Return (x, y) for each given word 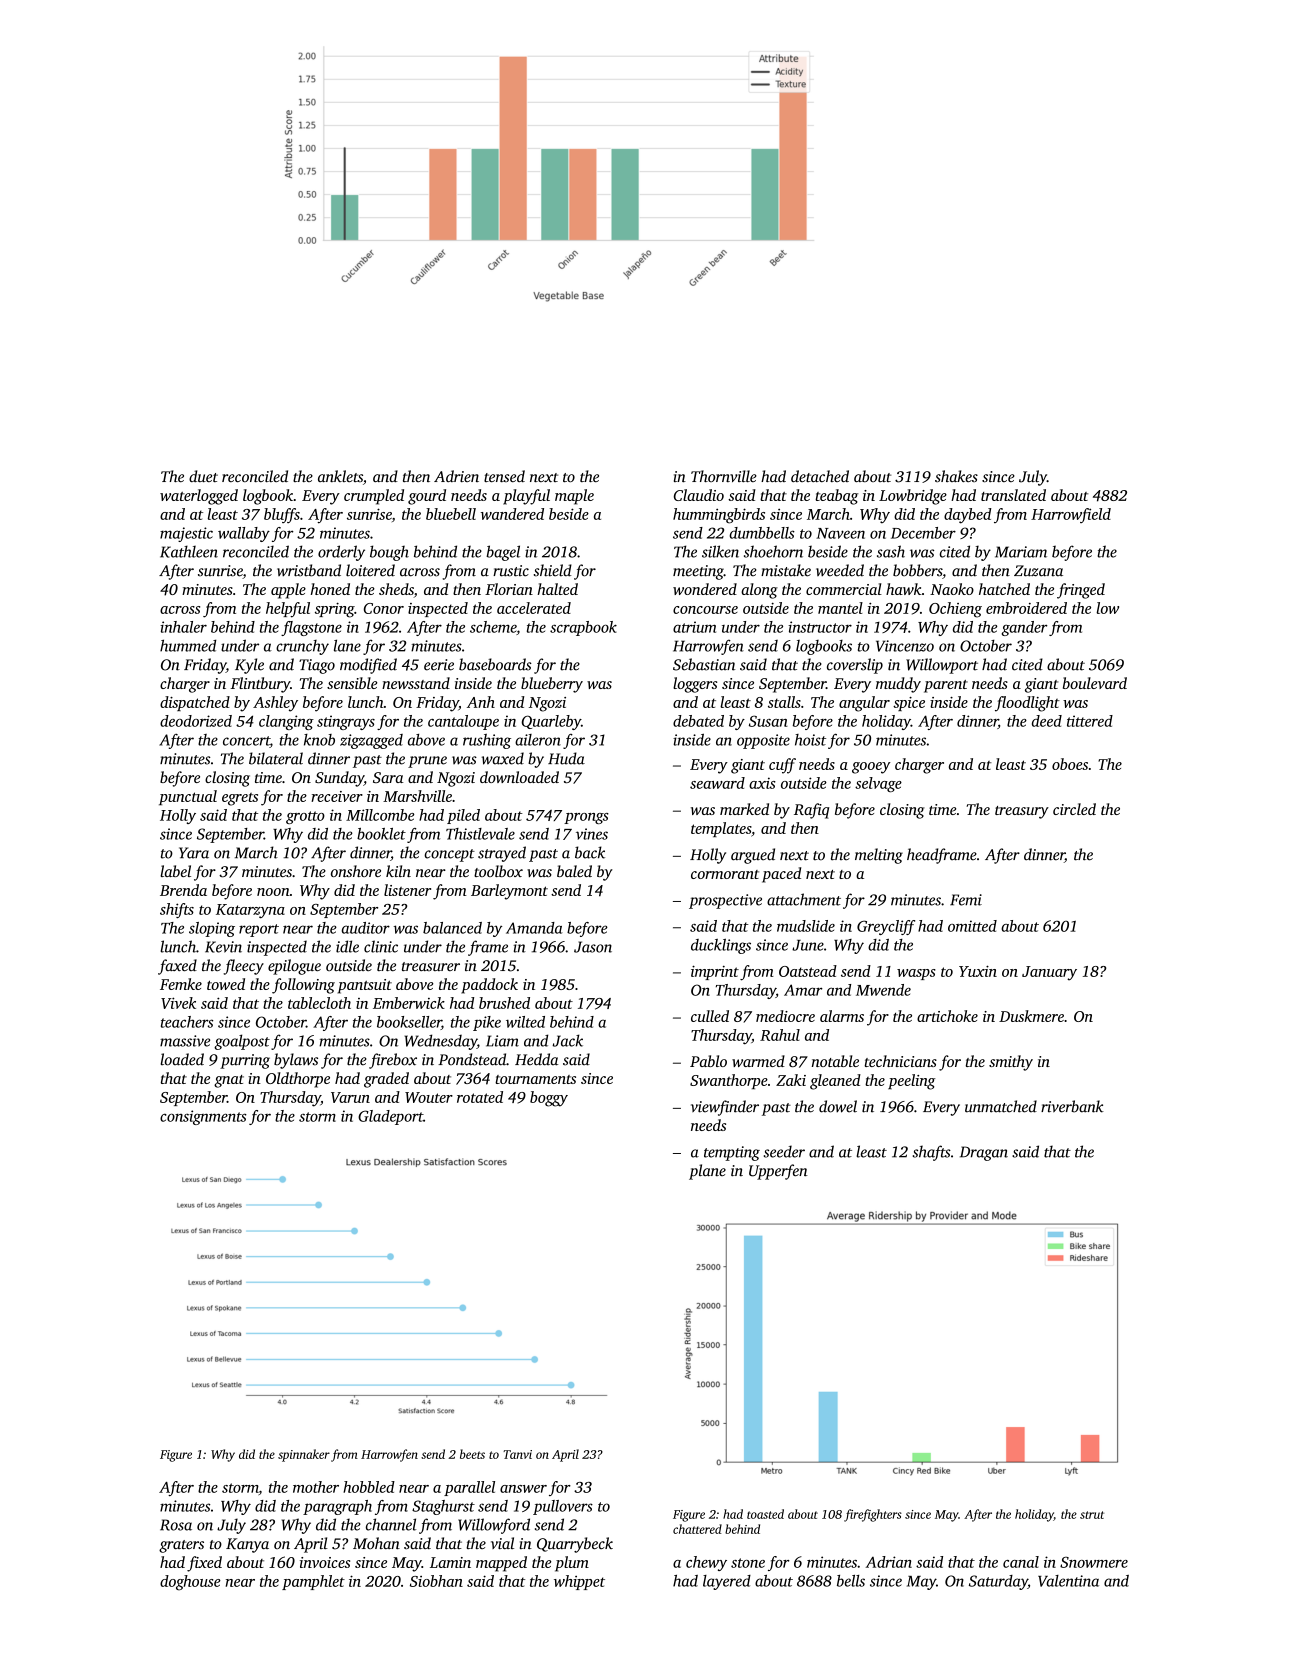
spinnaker (304, 1455)
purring (245, 1061)
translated (1013, 495)
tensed (504, 476)
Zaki (791, 1080)
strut (1092, 1515)
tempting (732, 1153)
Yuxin (978, 971)
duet (203, 476)
